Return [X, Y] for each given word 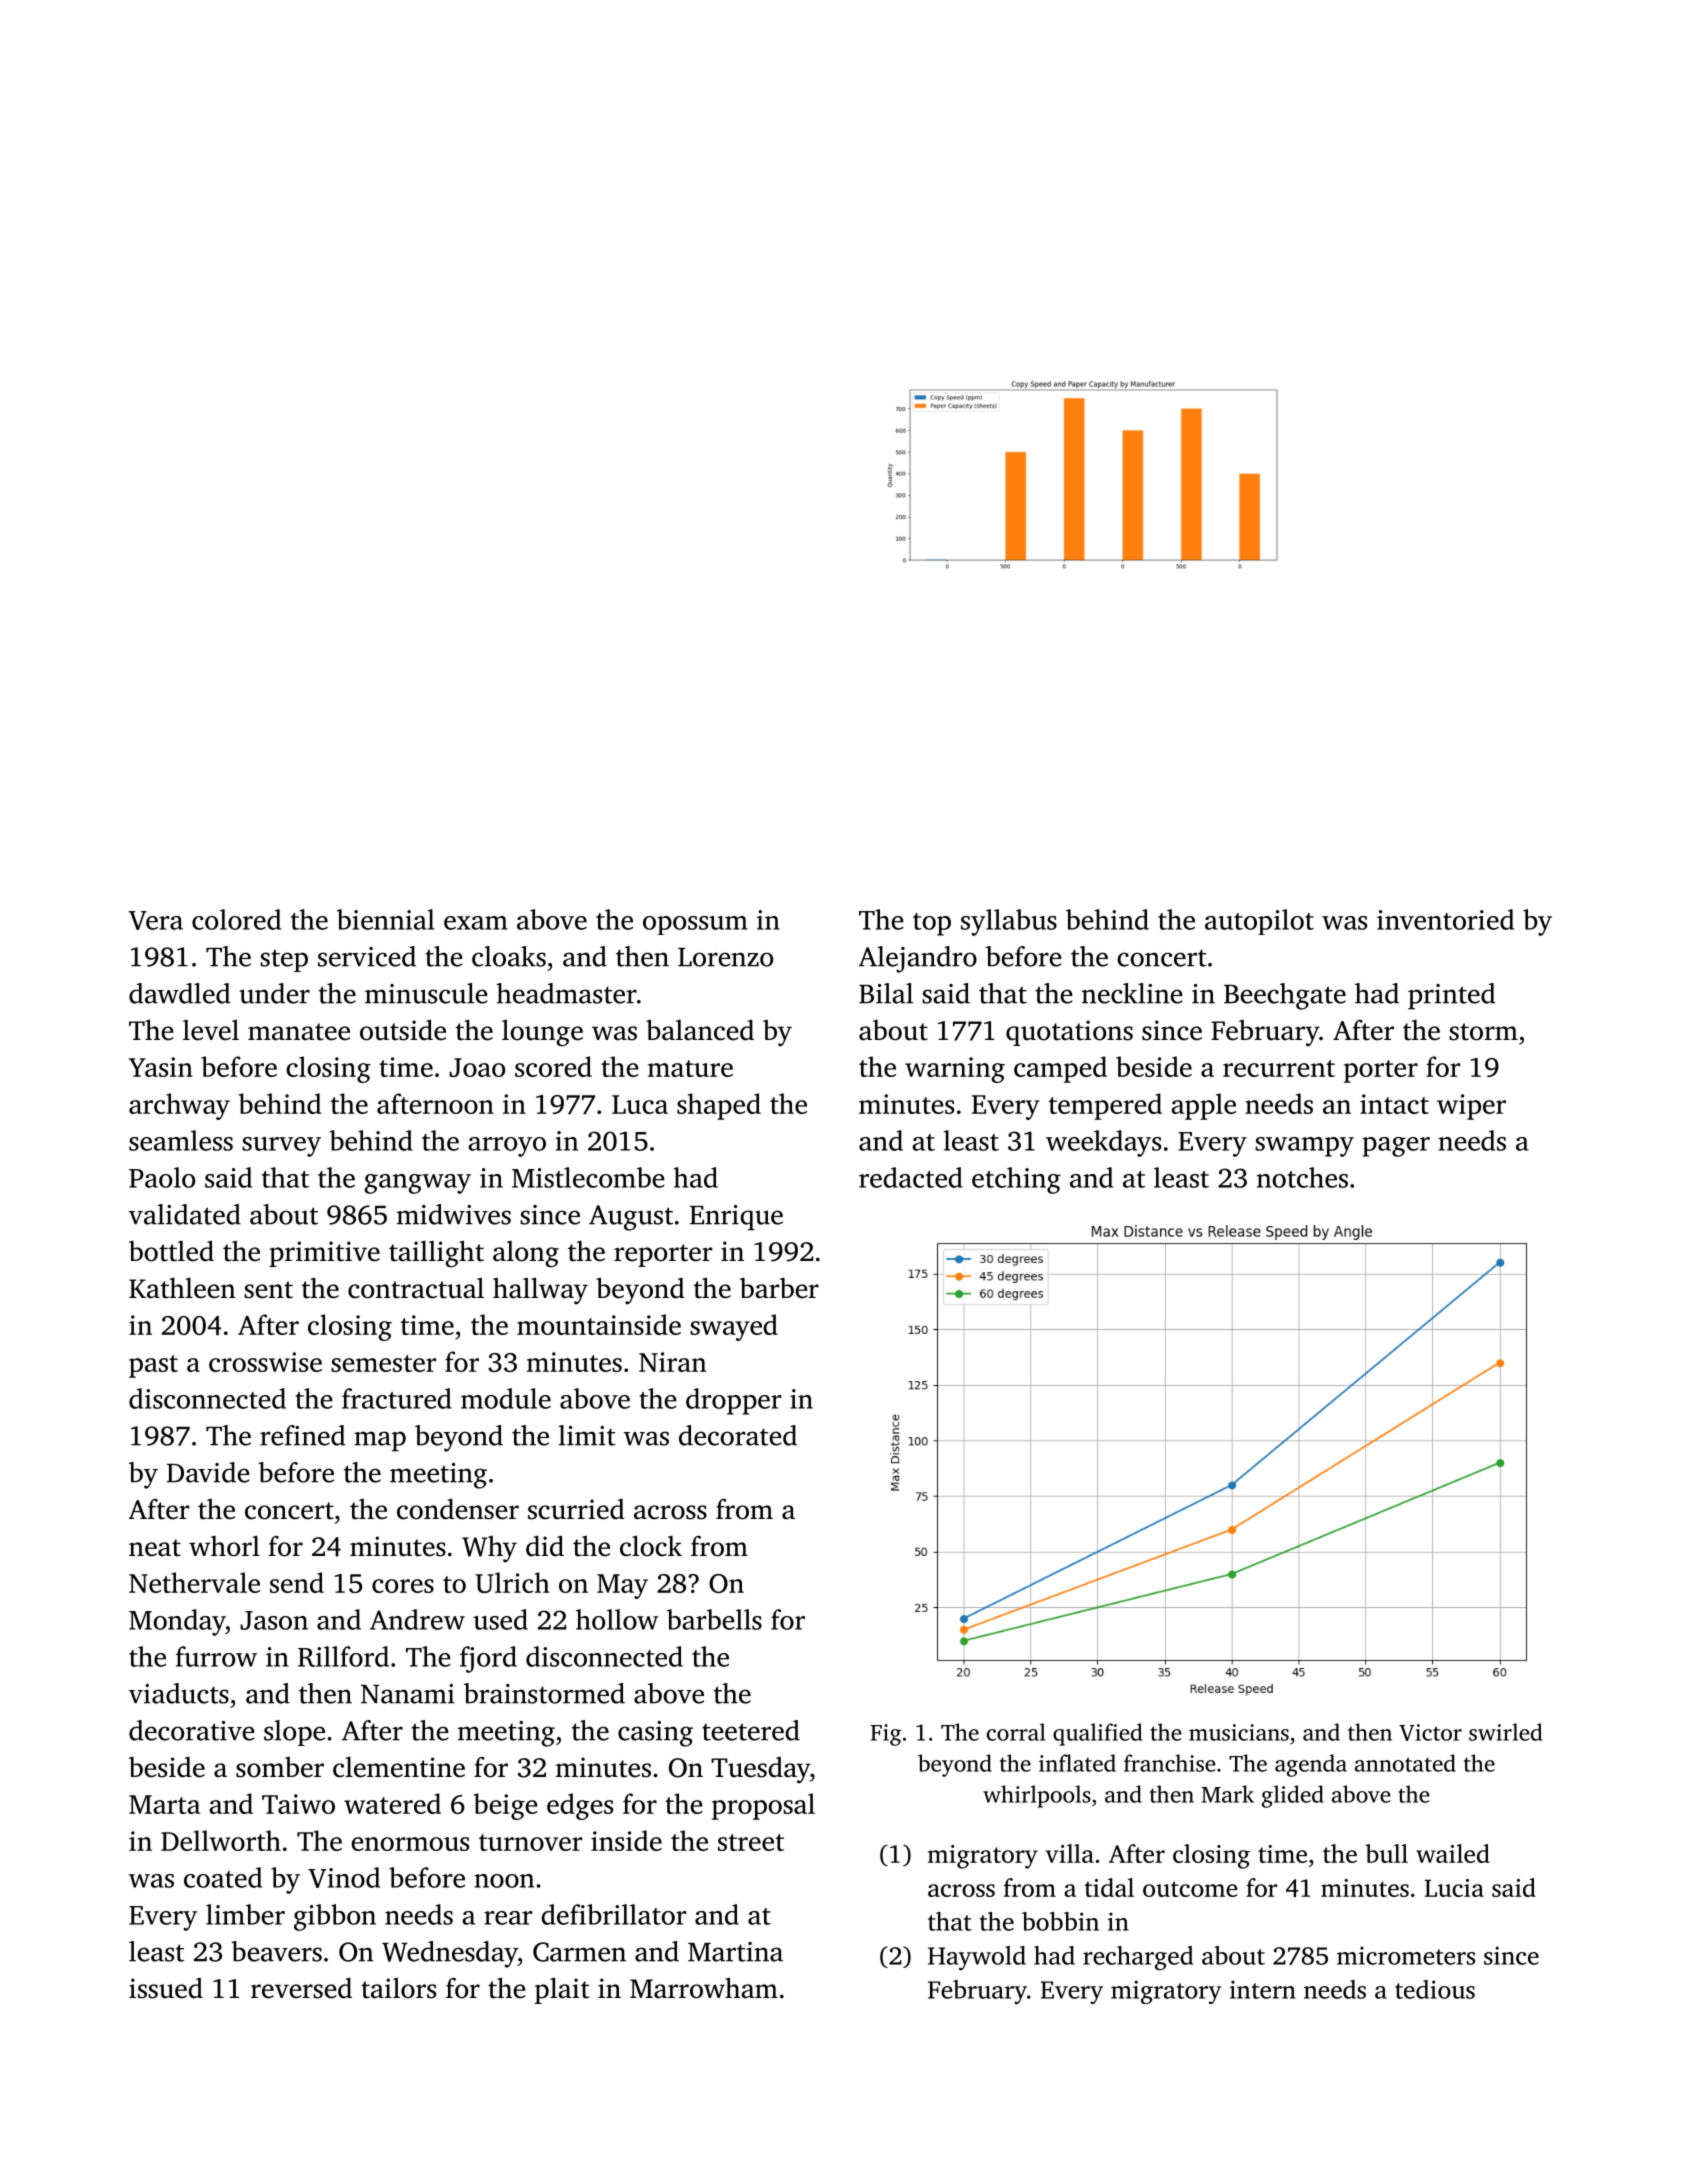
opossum [695, 925]
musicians [1239, 1732]
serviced [367, 956]
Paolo [162, 1177]
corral [1016, 1732]
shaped [719, 1106]
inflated [1077, 1763]
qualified [1097, 1734]
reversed [301, 1988]
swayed [734, 1327]
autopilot [1259, 922]
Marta [164, 1804]
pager [1396, 1147]
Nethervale [194, 1582]
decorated [738, 1435]
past [153, 1366]
